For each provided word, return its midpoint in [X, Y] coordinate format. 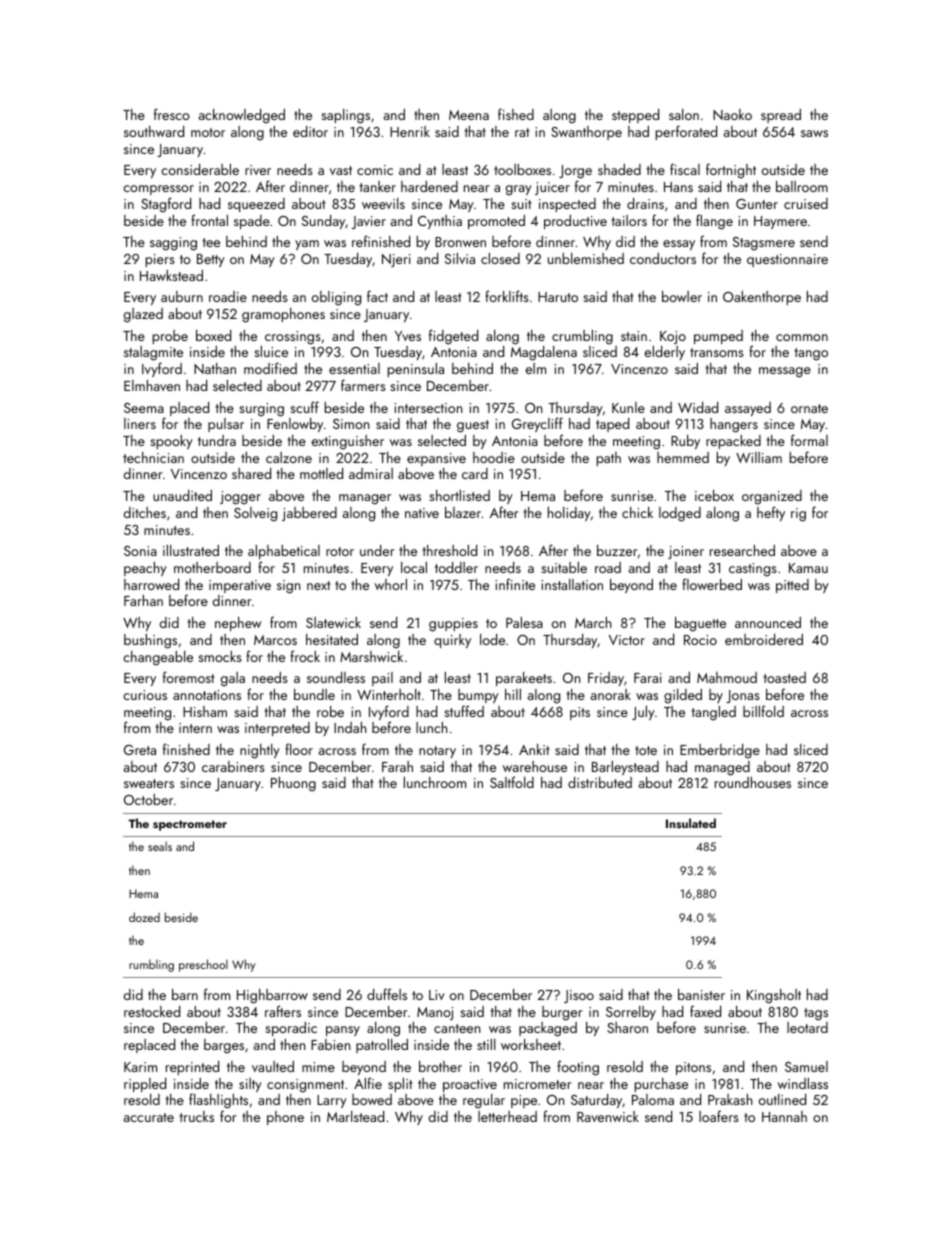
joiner [686, 552]
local [414, 567]
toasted [784, 677]
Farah [397, 766]
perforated [686, 132]
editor [310, 131]
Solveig [255, 514]
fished [516, 114]
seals [160, 846]
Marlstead [355, 1116]
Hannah [784, 1116]
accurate [149, 1117]
